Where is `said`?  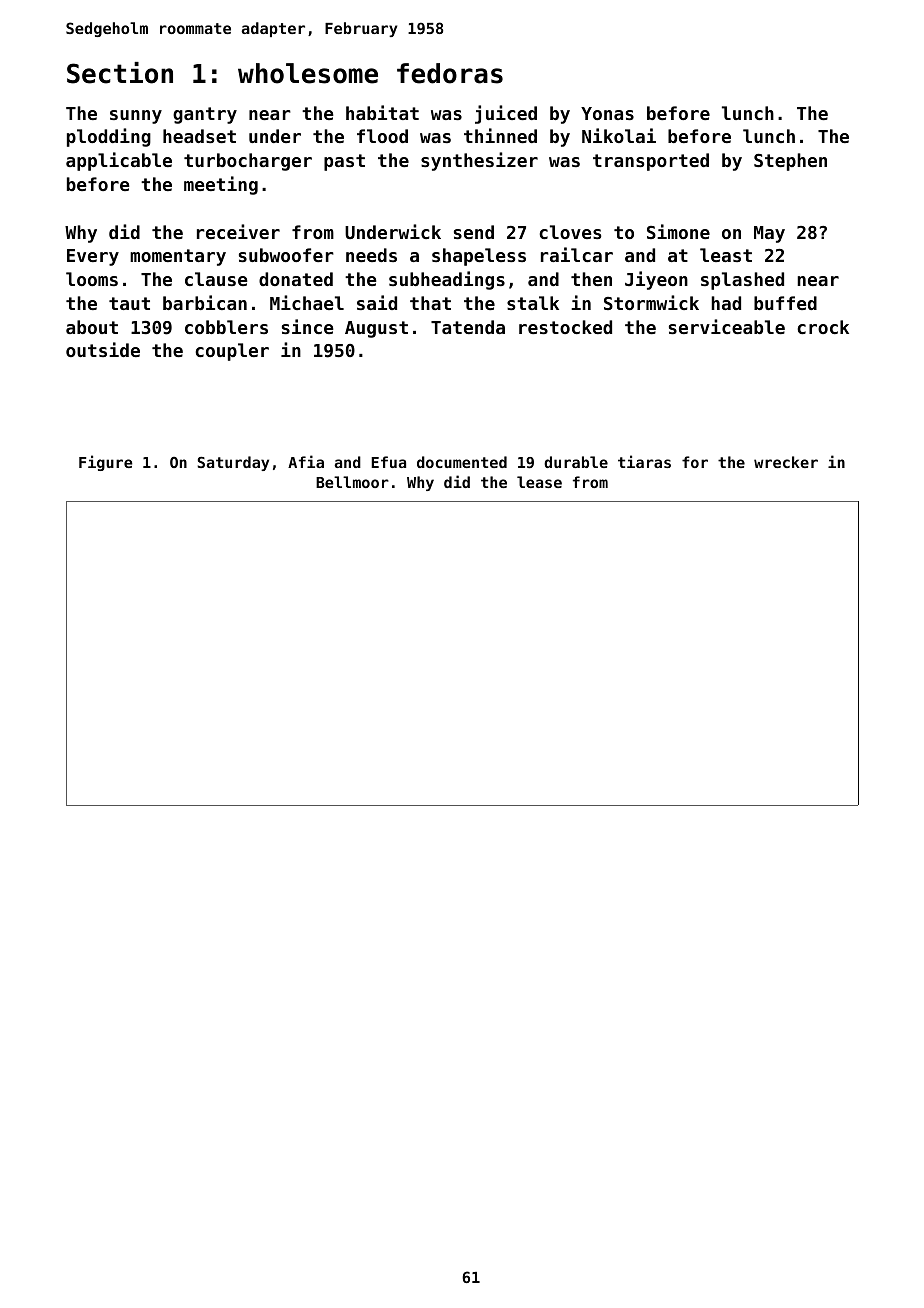
said is located at coordinates (377, 302).
